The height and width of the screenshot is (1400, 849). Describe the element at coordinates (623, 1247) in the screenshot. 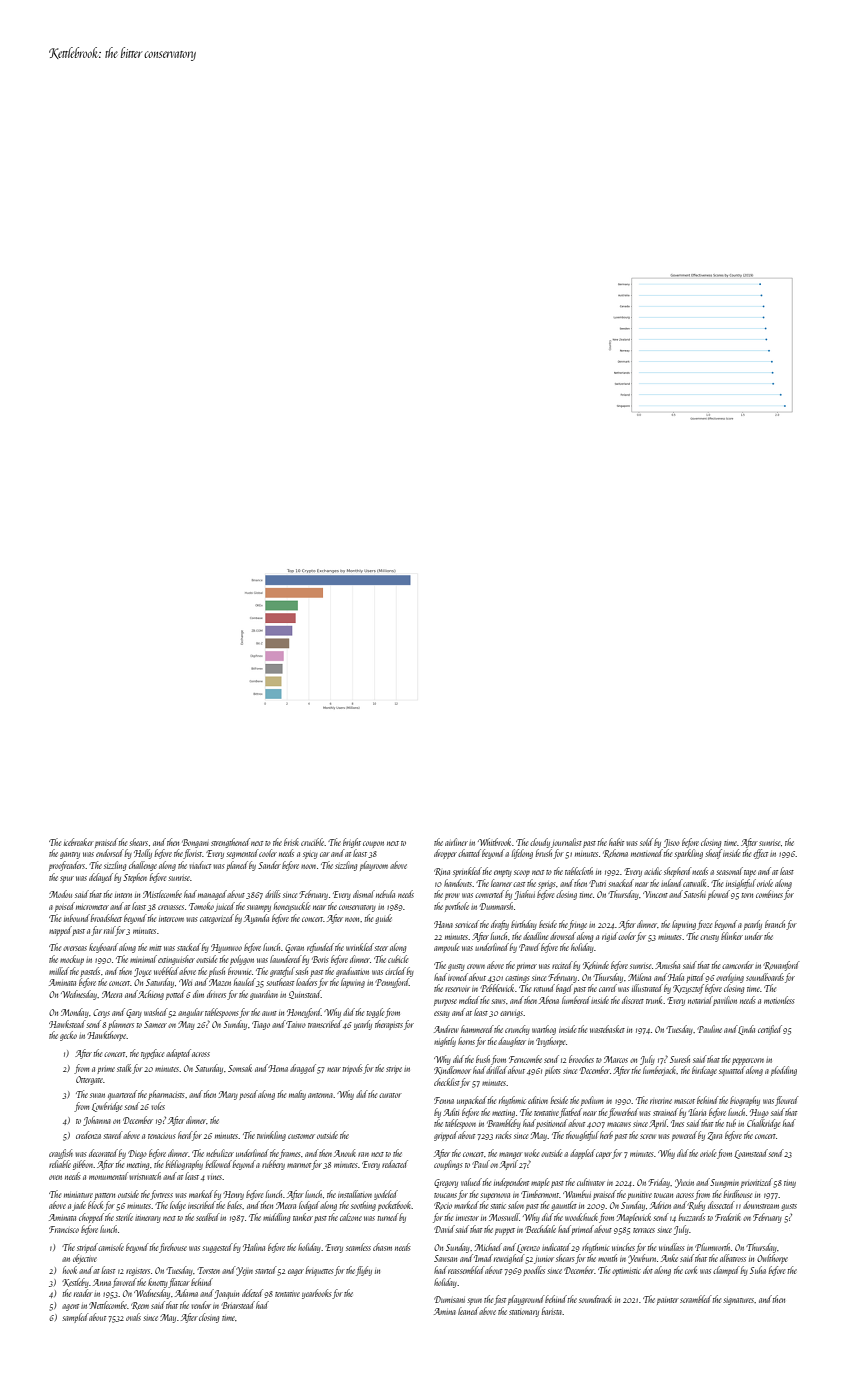

I see `winches` at that location.
